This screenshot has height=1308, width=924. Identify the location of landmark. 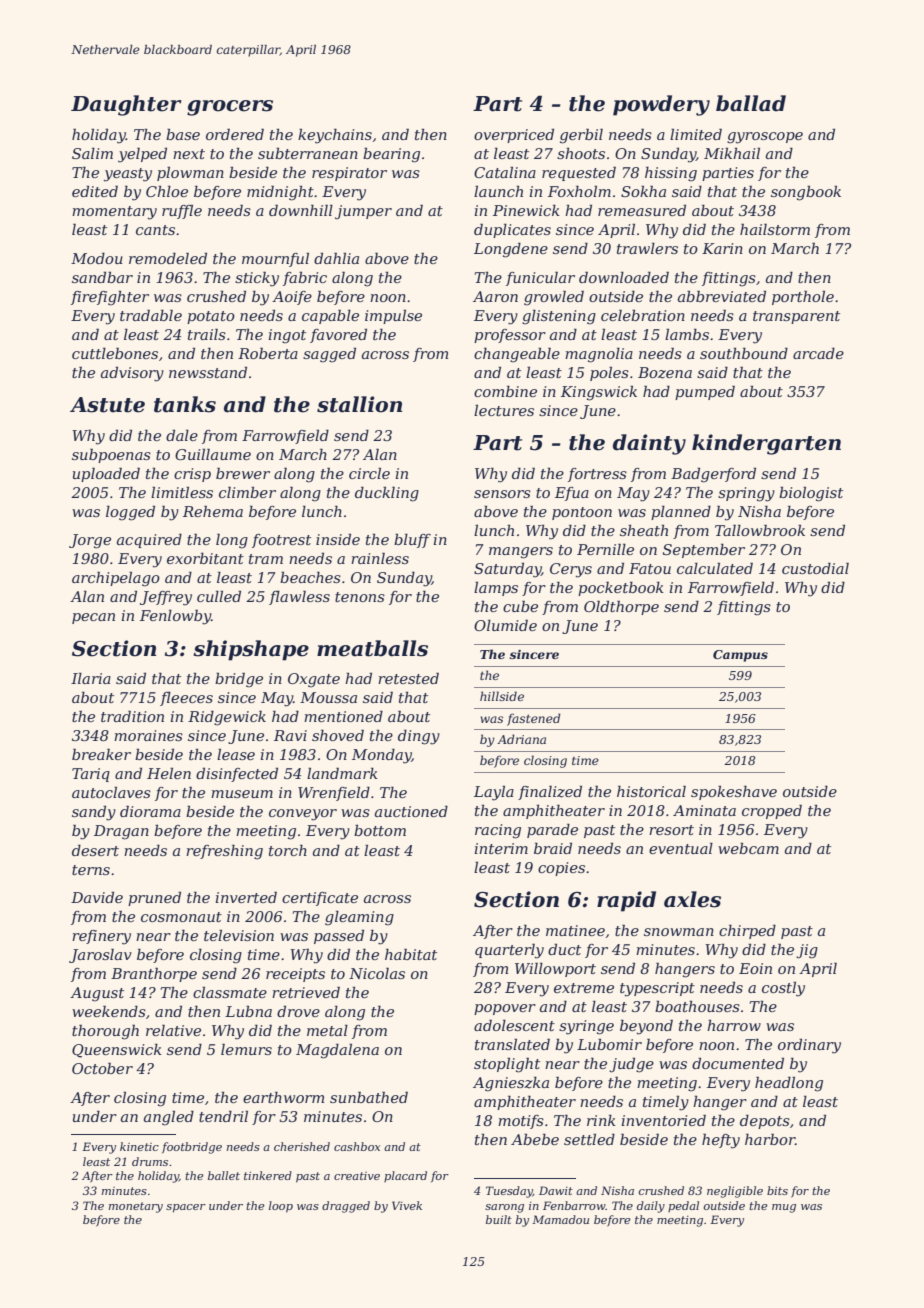
(342, 773).
